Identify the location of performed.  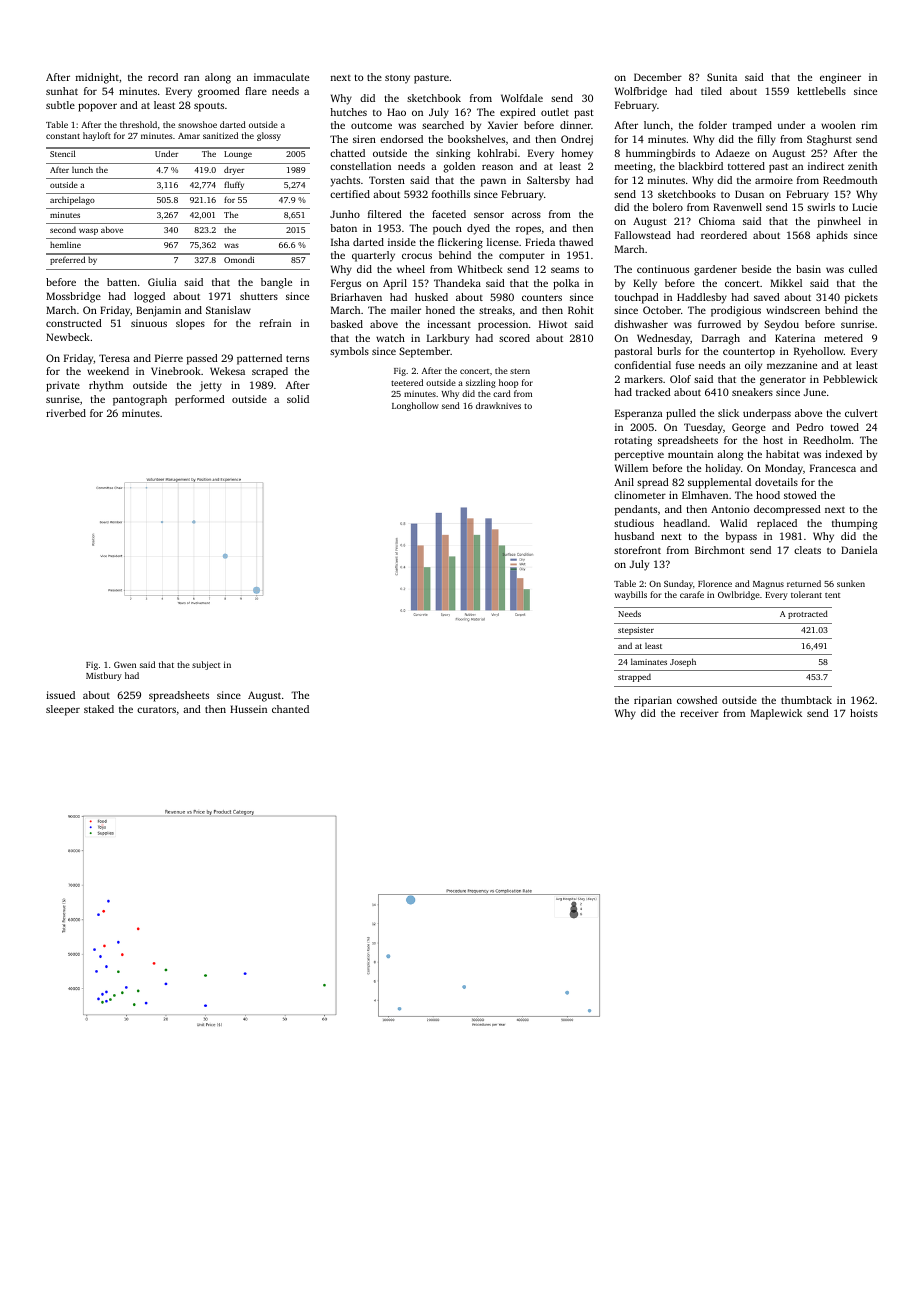
(200, 400).
